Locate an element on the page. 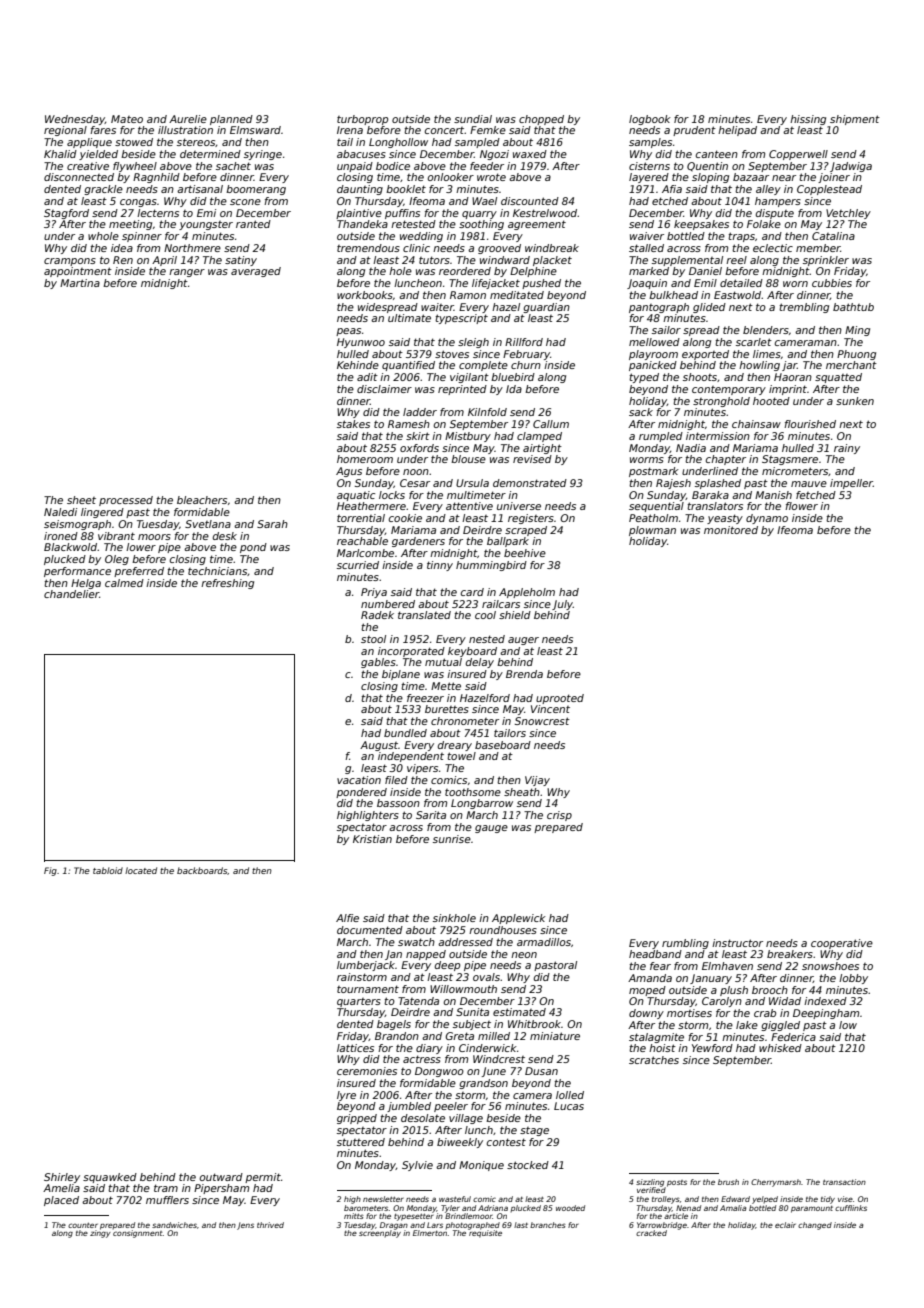 The image size is (924, 1308). lecterns is located at coordinates (158, 213).
